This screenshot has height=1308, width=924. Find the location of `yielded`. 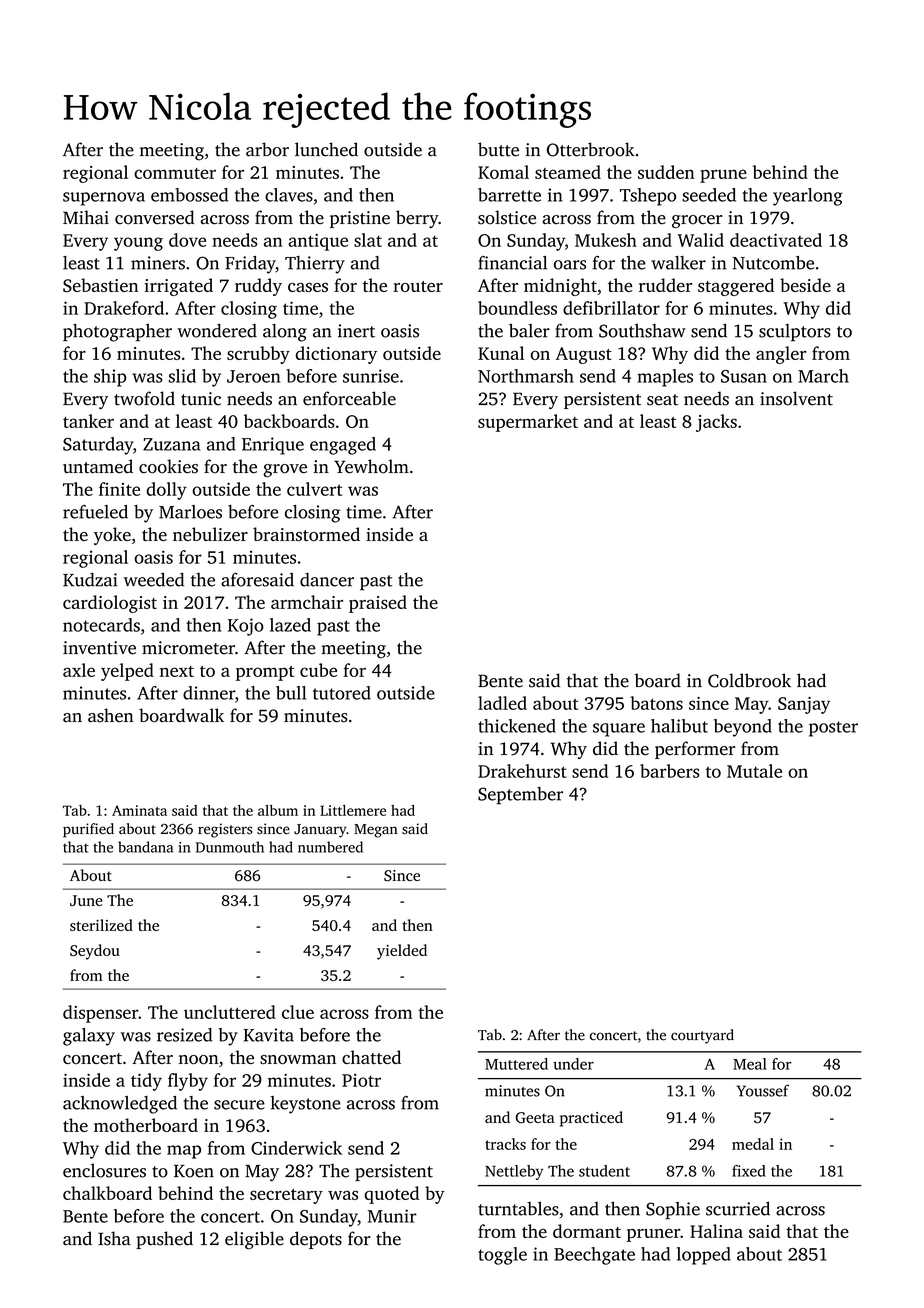

yielded is located at coordinates (402, 952).
